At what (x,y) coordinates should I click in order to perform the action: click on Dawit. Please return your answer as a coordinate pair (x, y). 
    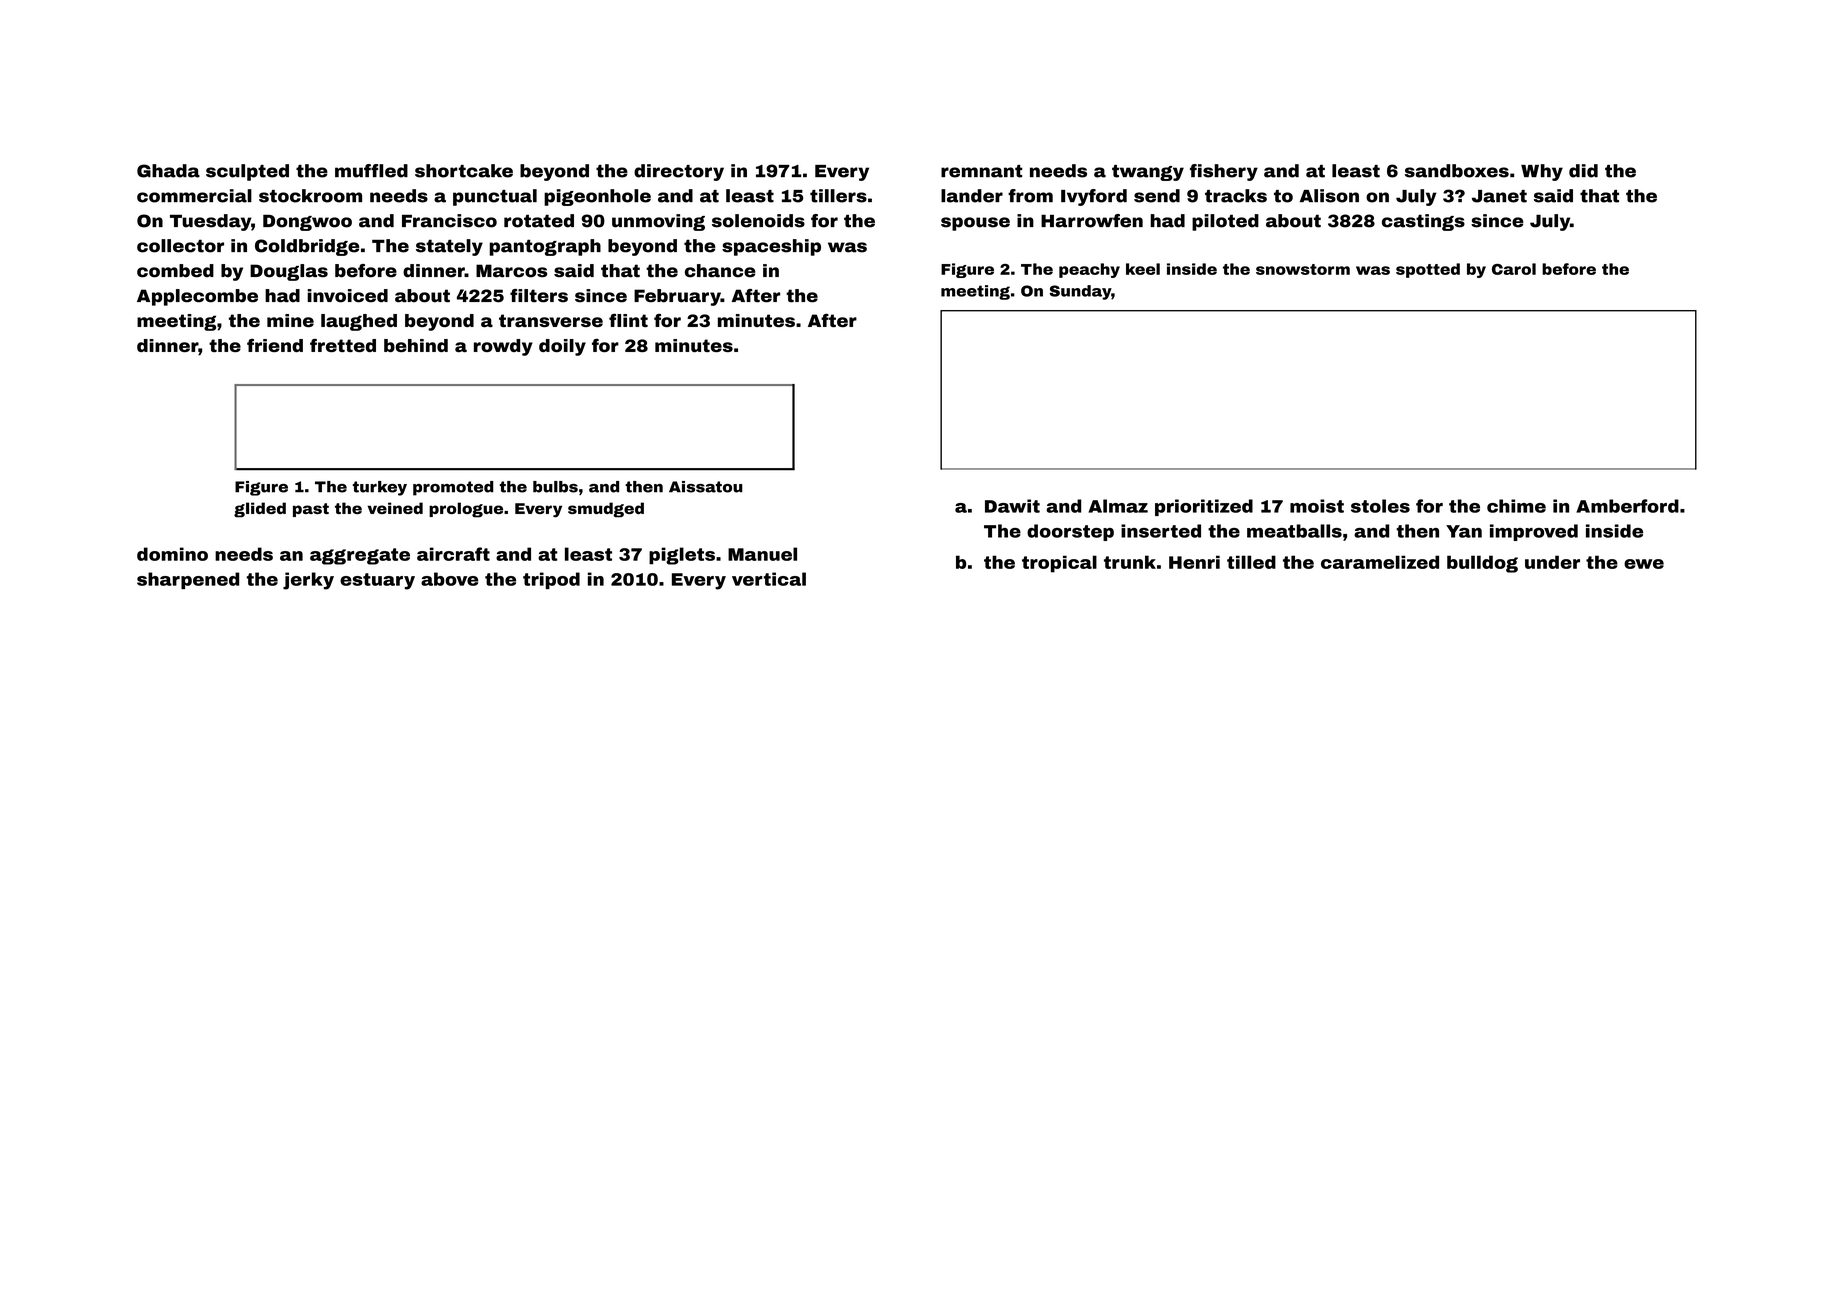
    Looking at the image, I should click on (1012, 506).
